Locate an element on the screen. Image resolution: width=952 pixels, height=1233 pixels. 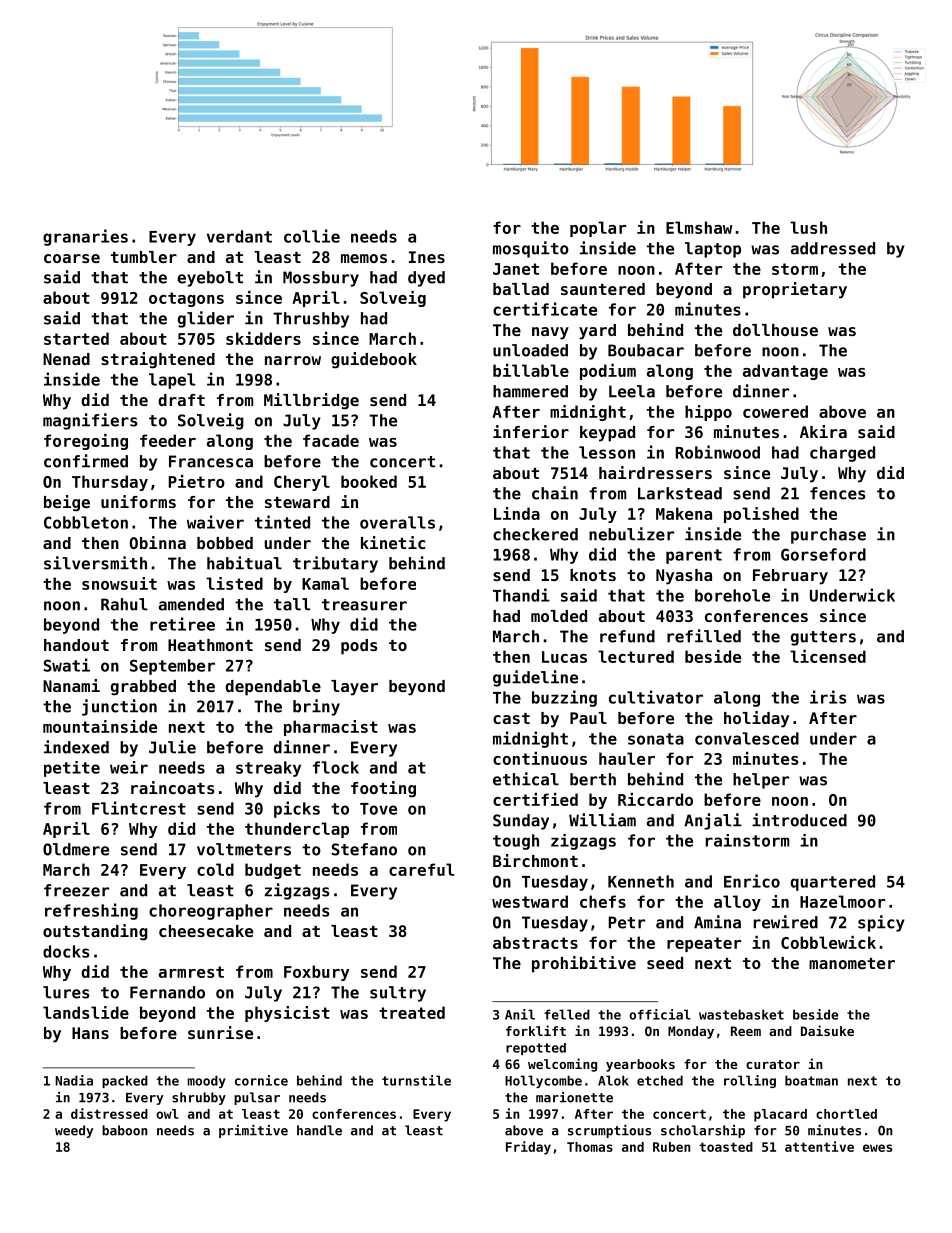
Thandi is located at coordinates (521, 595).
